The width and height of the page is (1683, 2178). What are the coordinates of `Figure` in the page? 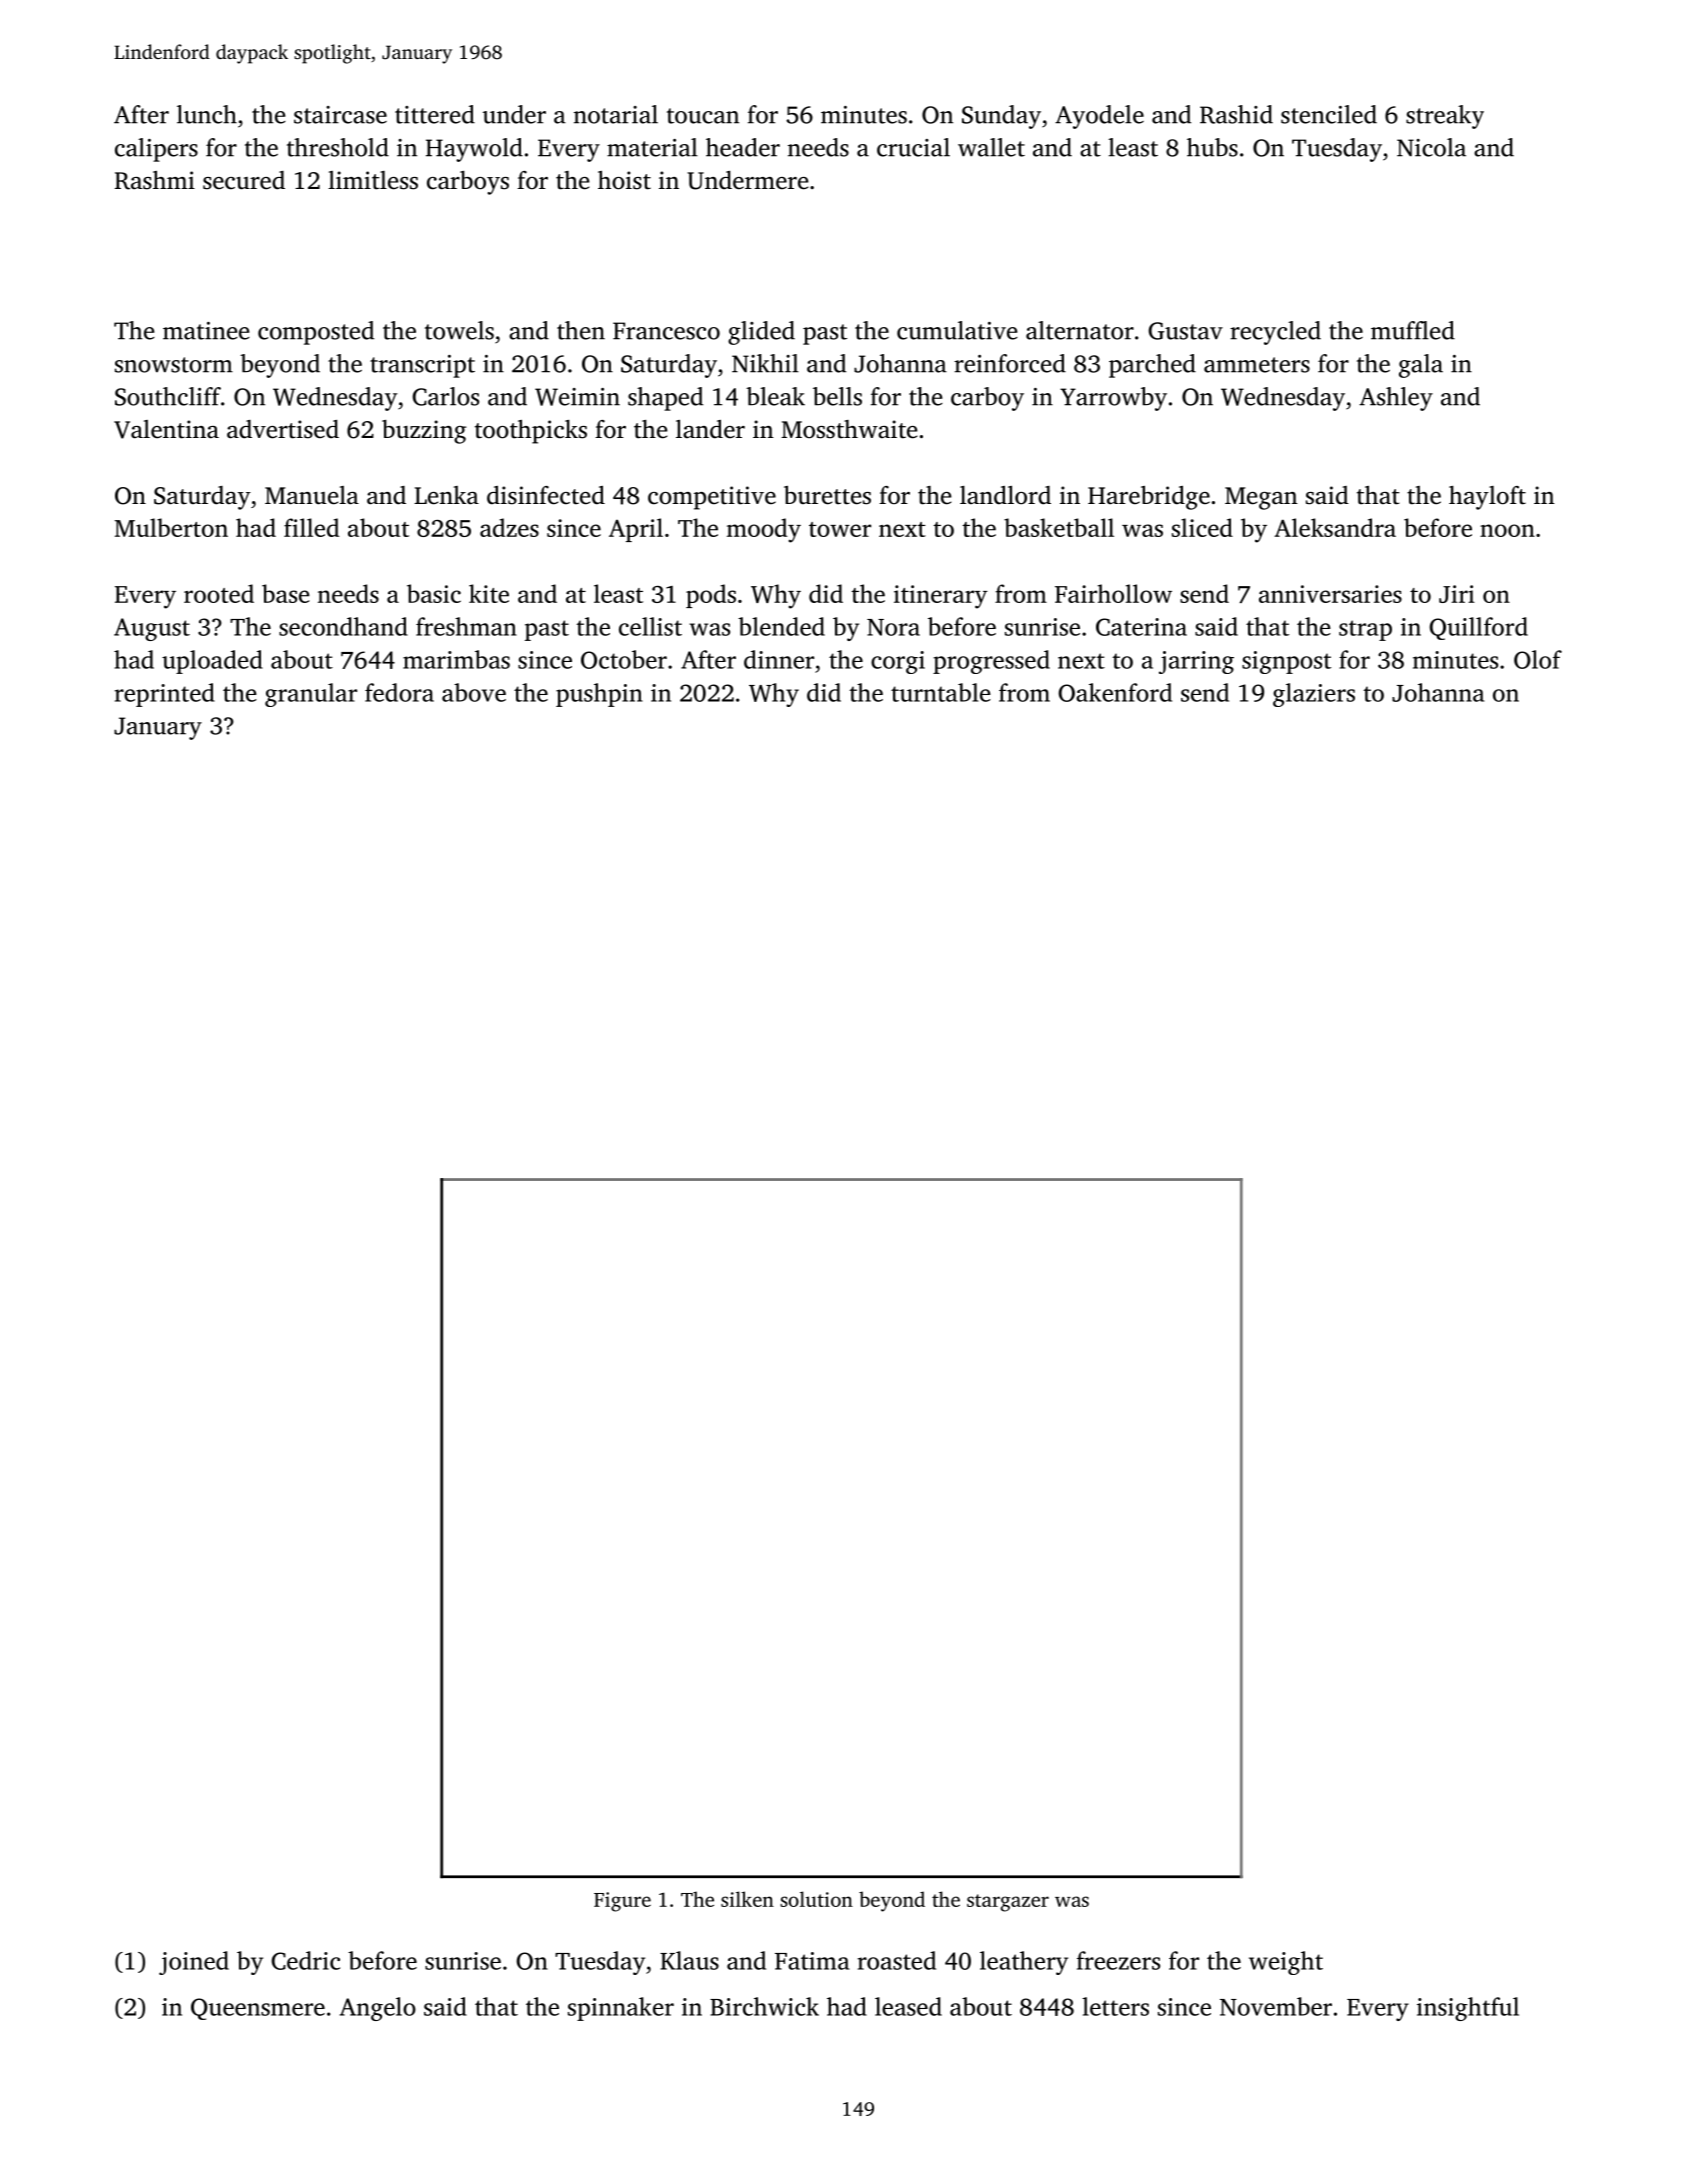 It's located at (622, 1902).
